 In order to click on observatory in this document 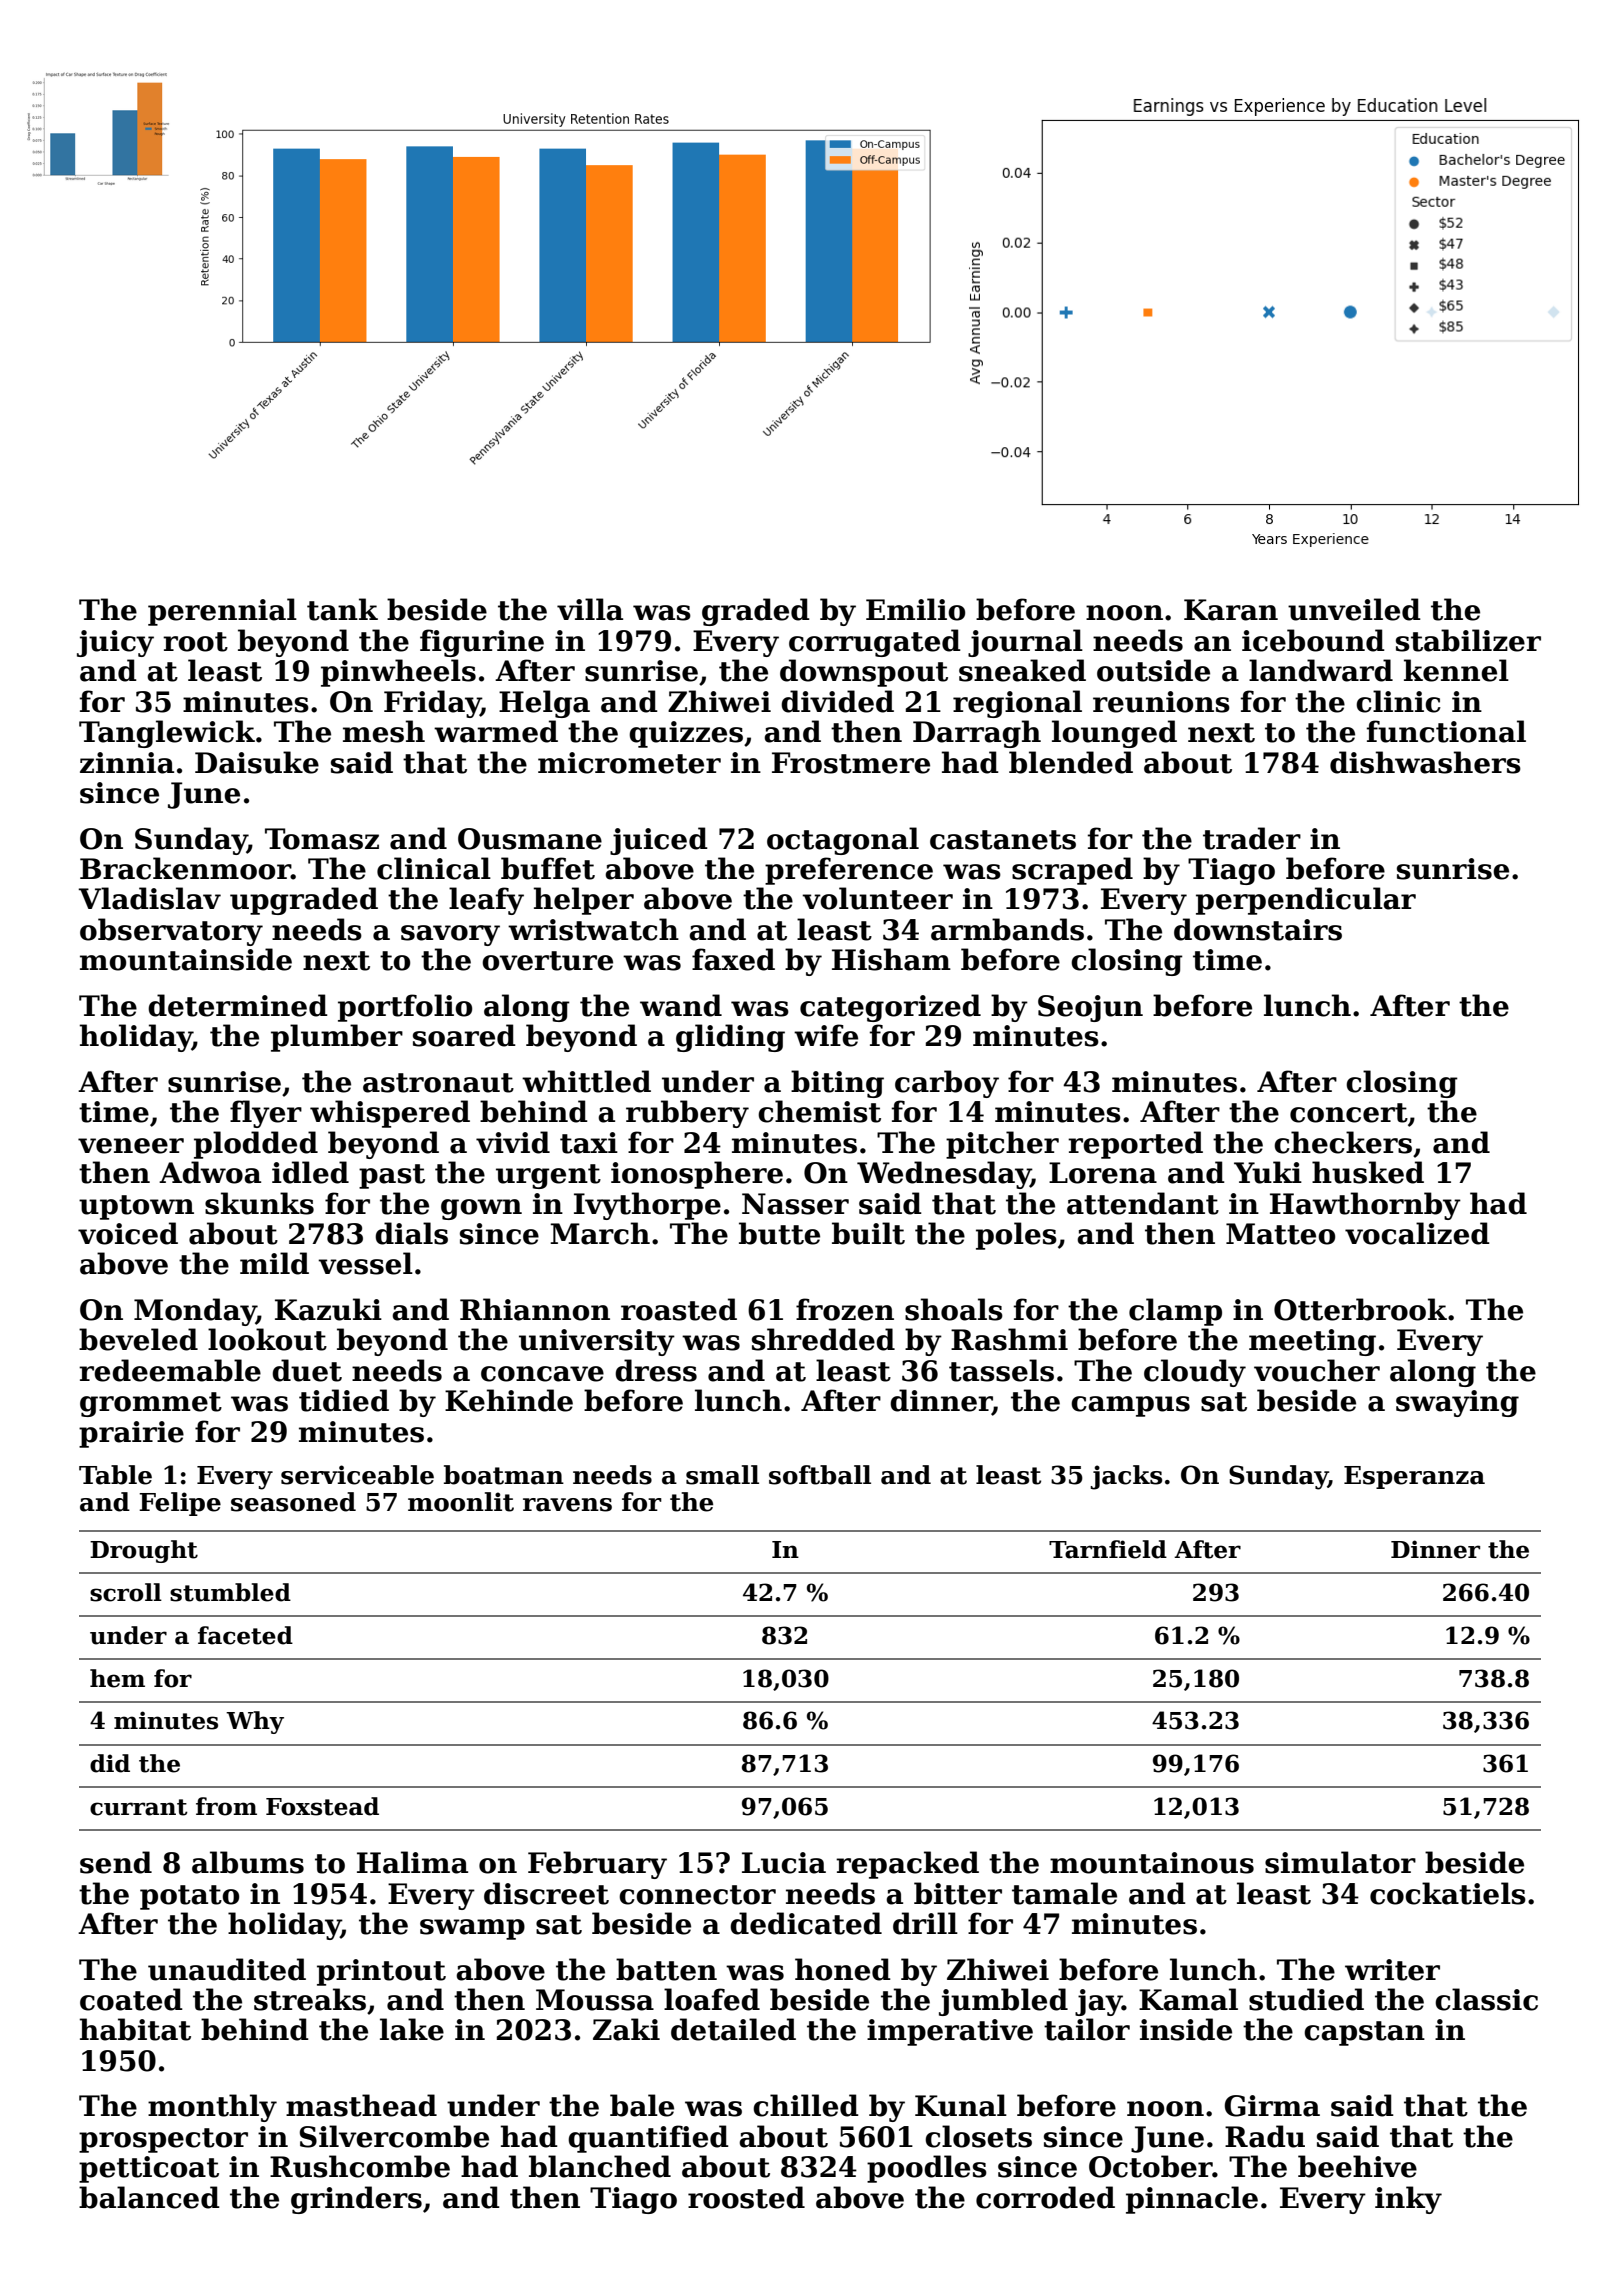, I will do `click(171, 932)`.
